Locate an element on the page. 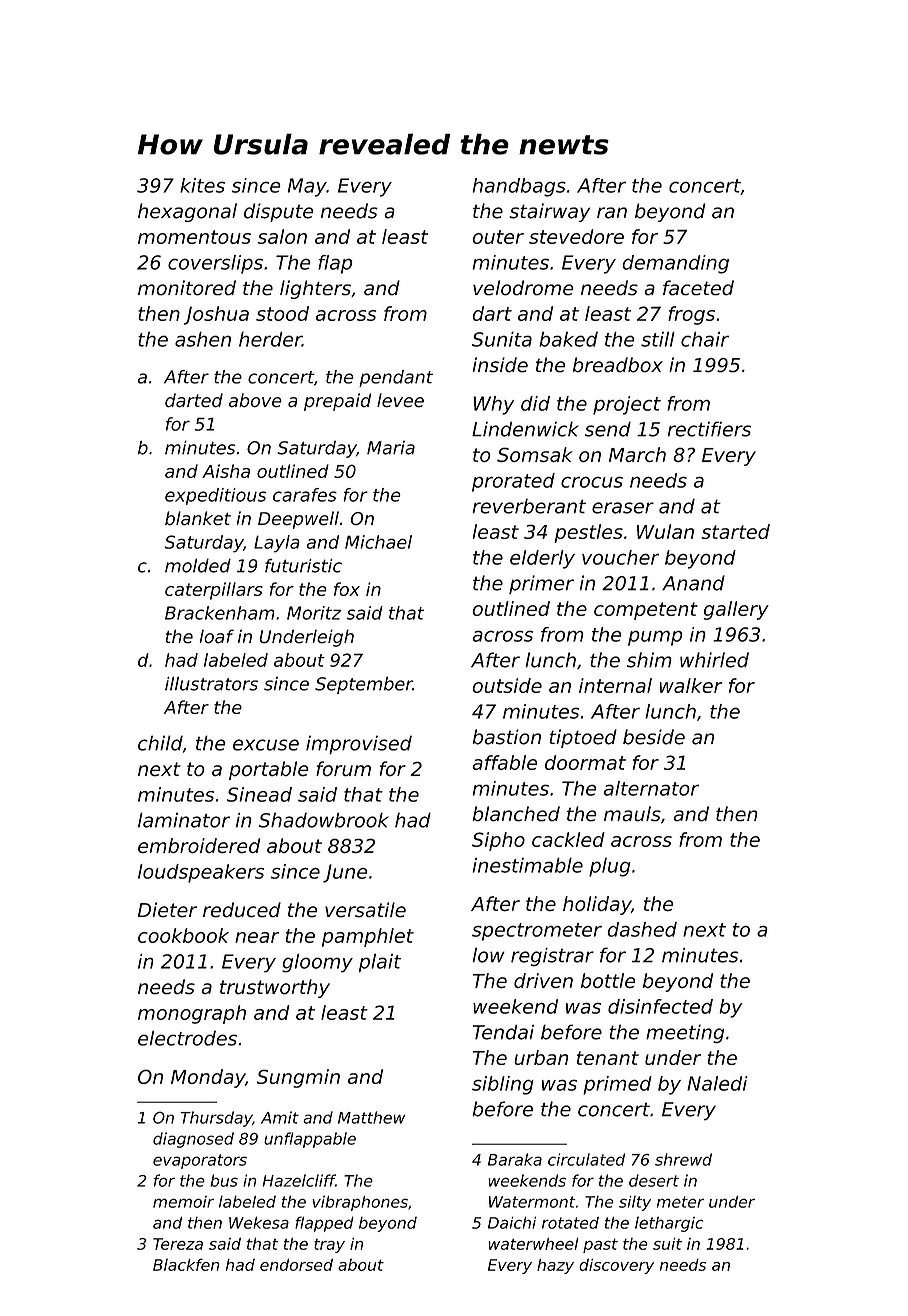  futuristic is located at coordinates (303, 566).
